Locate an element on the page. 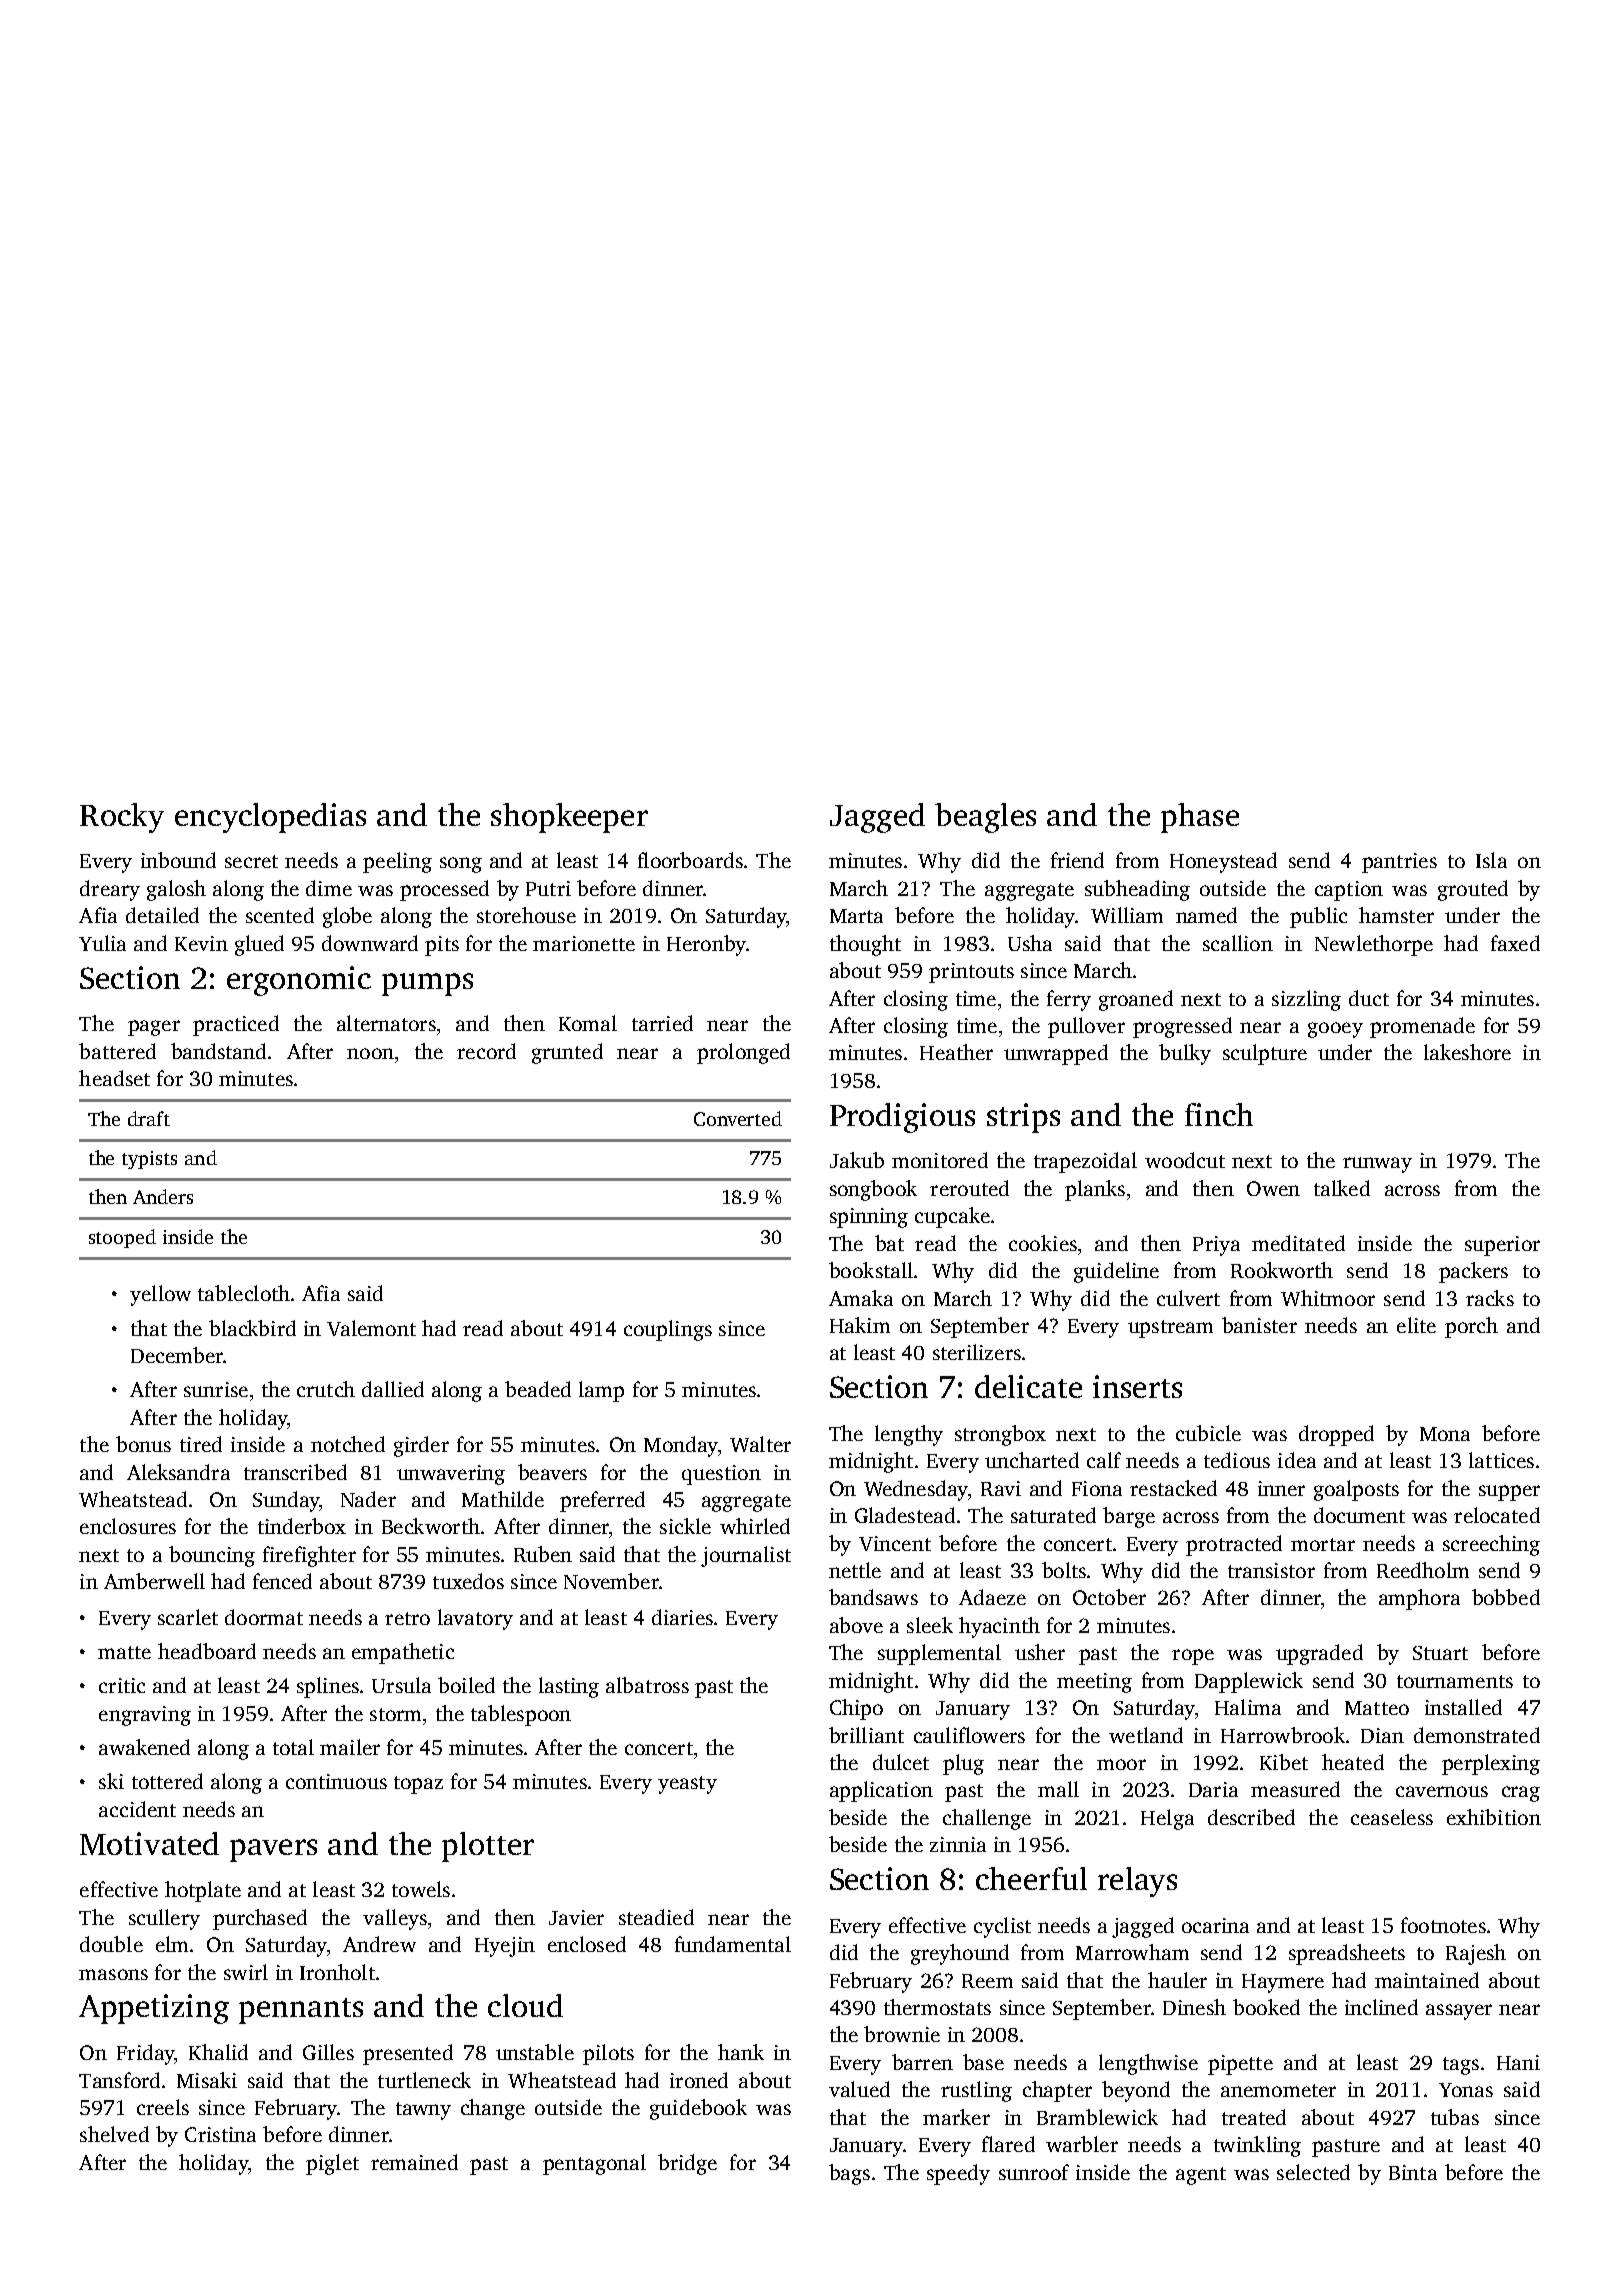  Converted is located at coordinates (738, 1118).
